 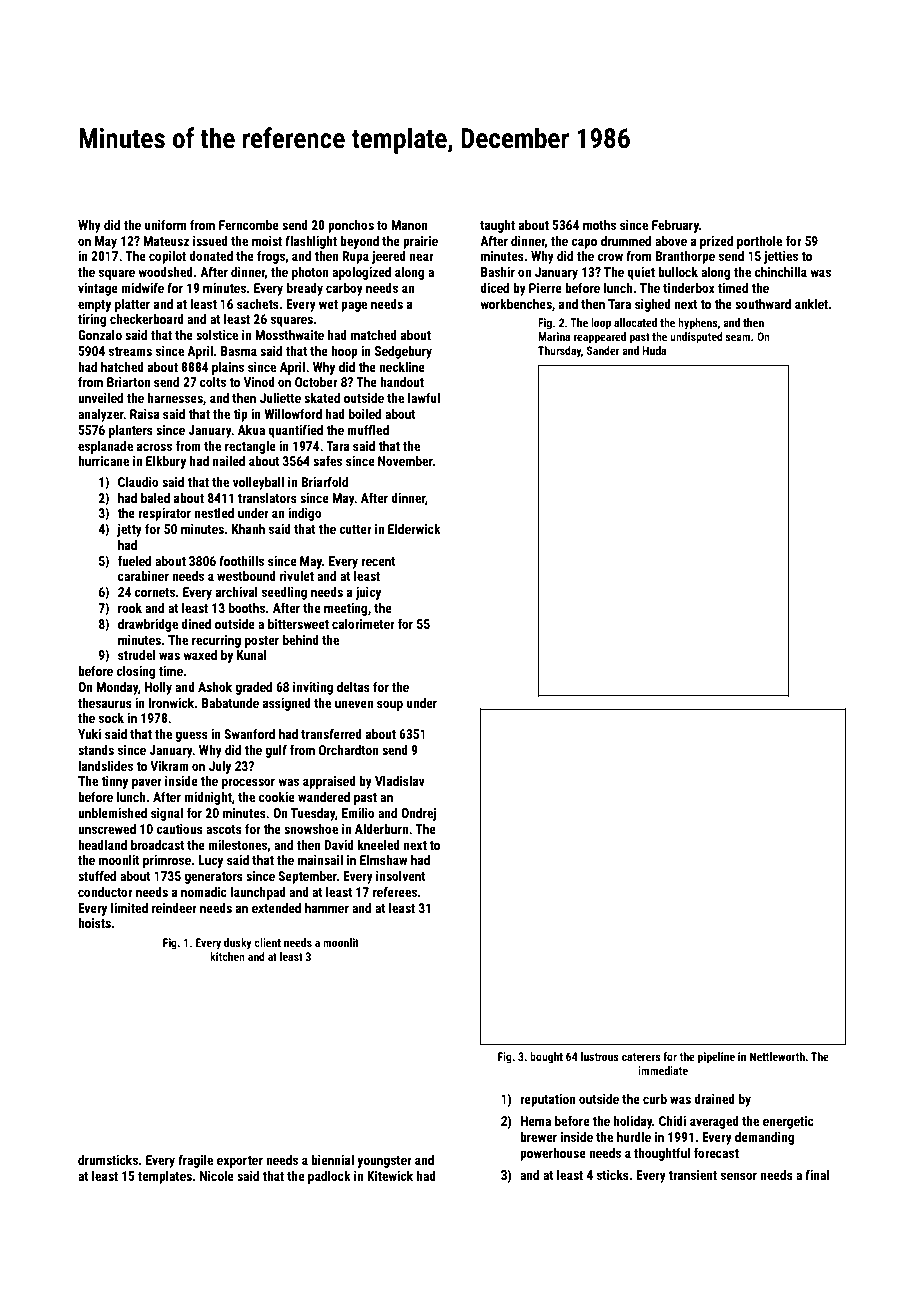 What do you see at coordinates (324, 481) in the screenshot?
I see `Briarfold` at bounding box center [324, 481].
